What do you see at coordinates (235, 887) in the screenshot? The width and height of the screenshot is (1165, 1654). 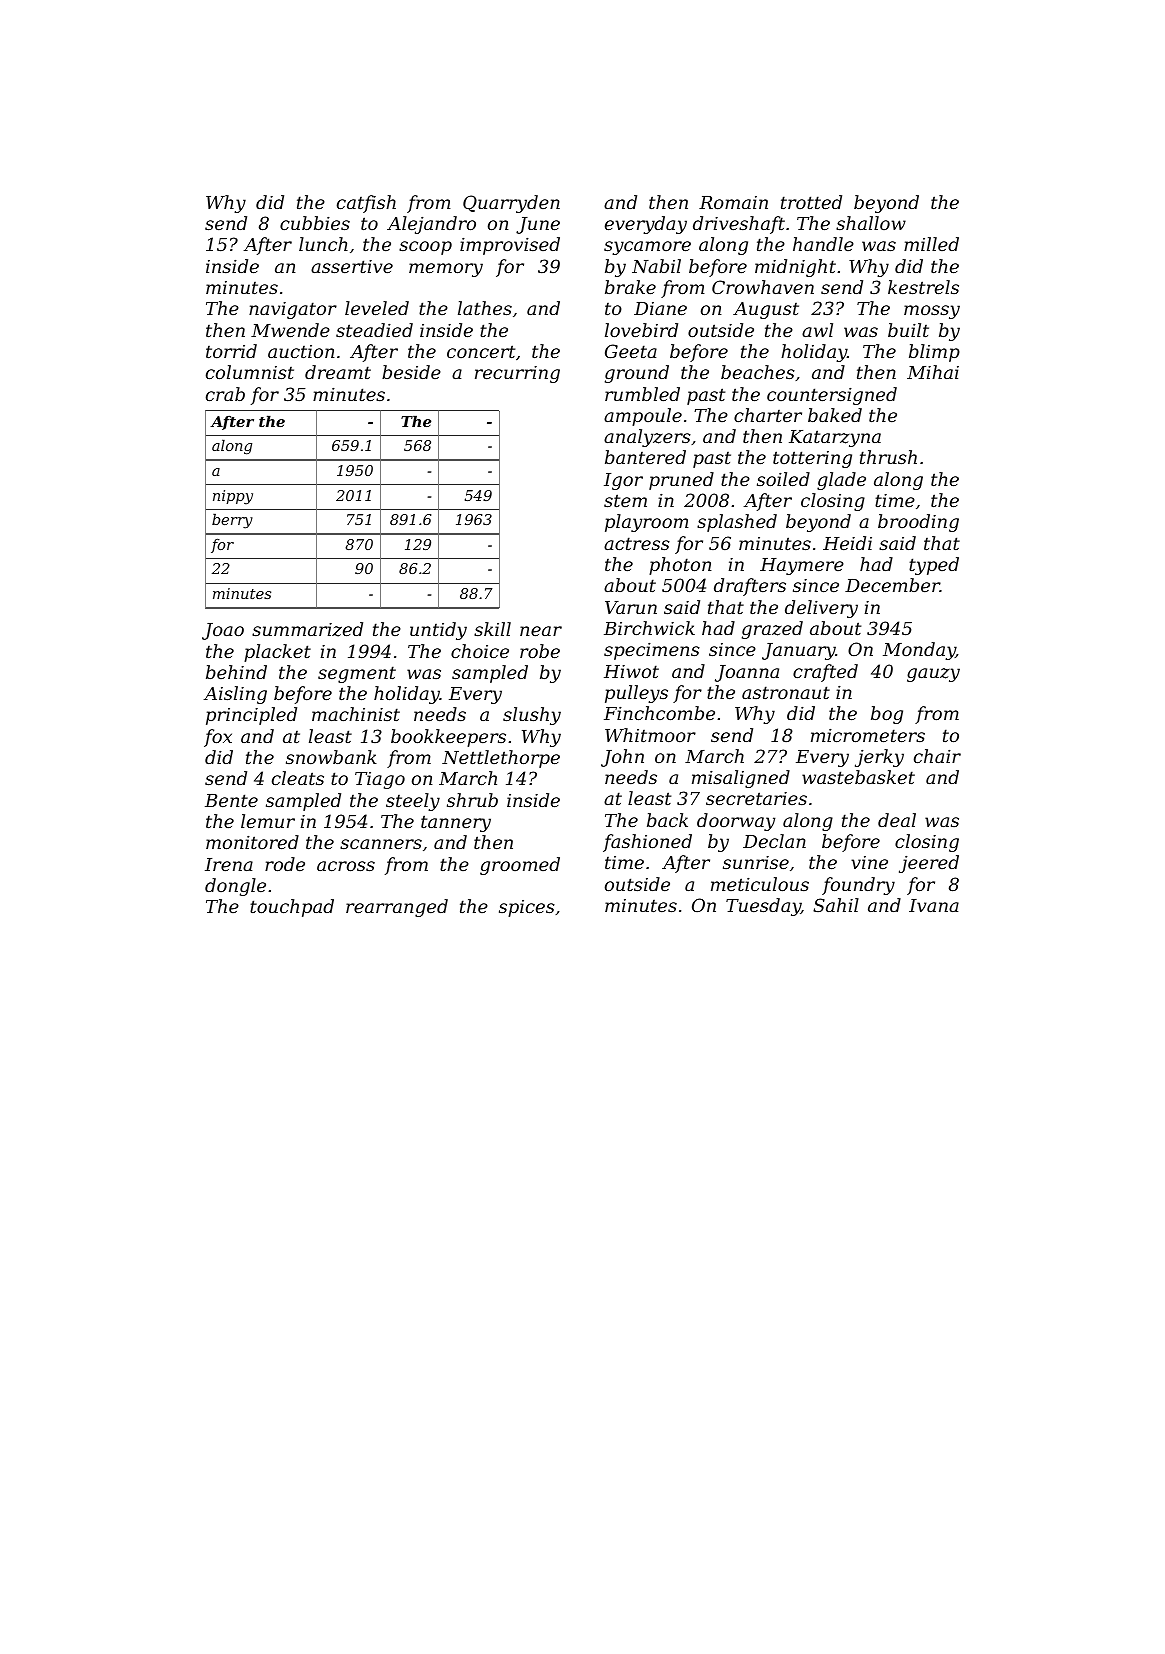 I see `dongle` at bounding box center [235, 887].
